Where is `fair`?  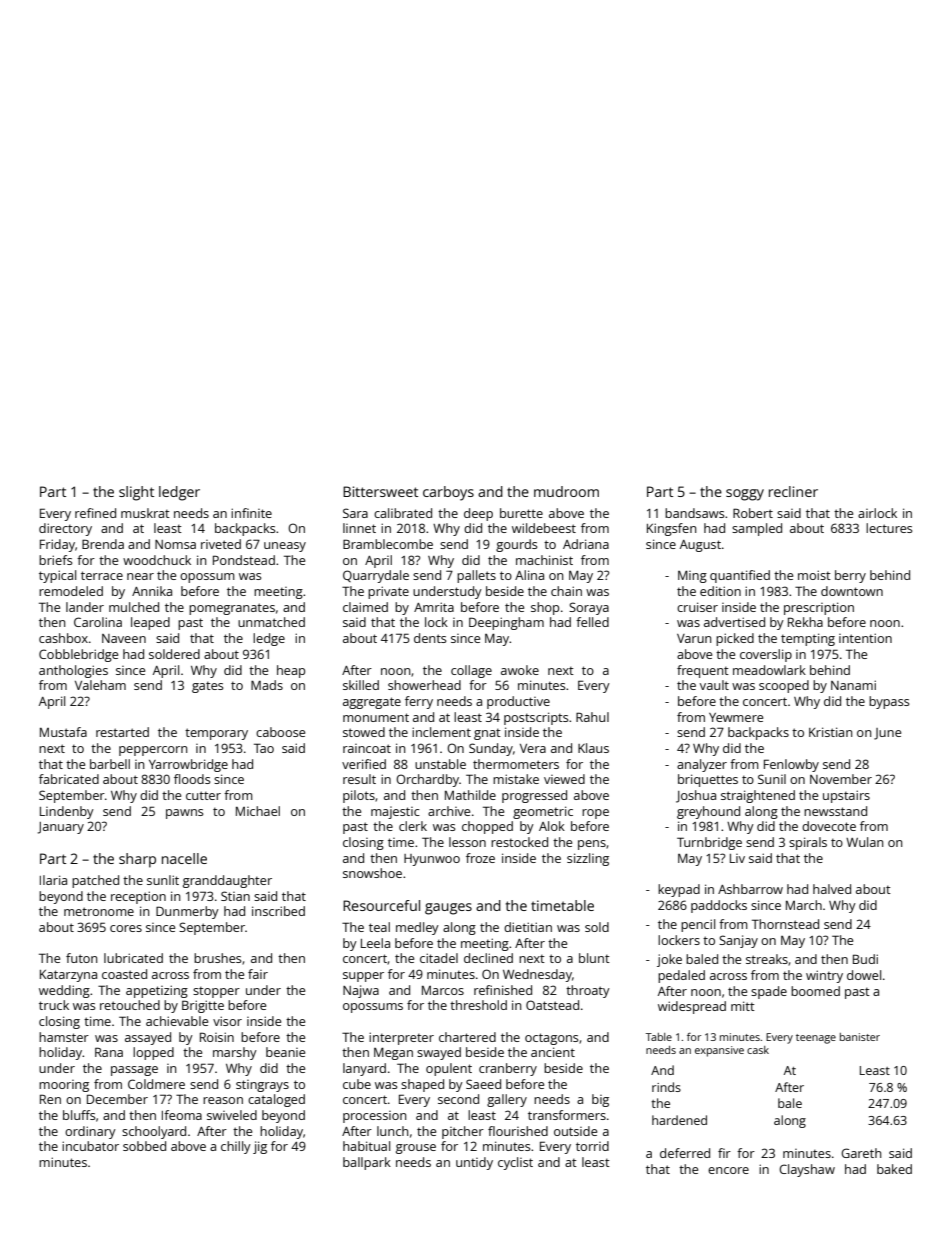 fair is located at coordinates (258, 974).
